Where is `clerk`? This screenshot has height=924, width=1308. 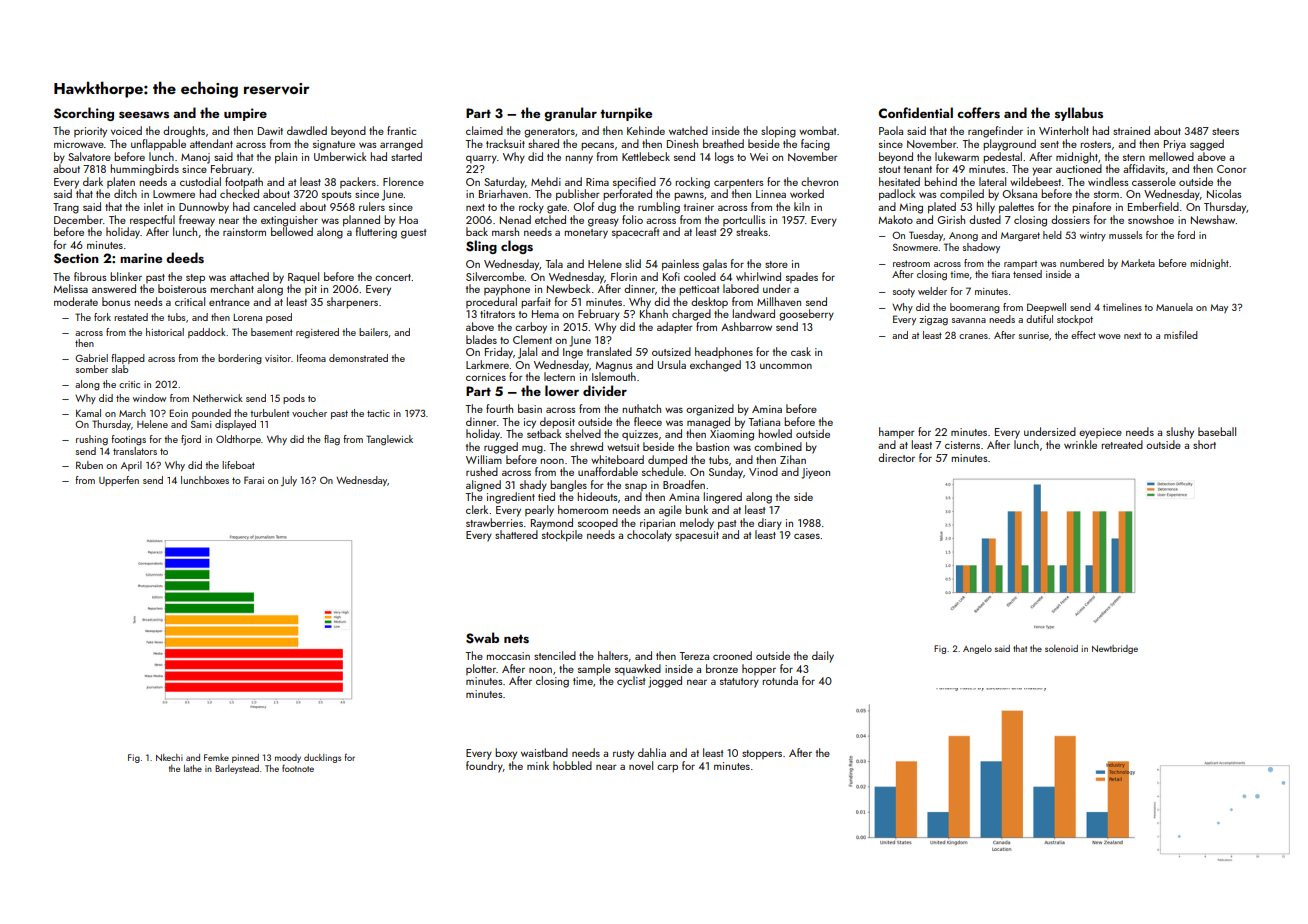 clerk is located at coordinates (477, 509).
